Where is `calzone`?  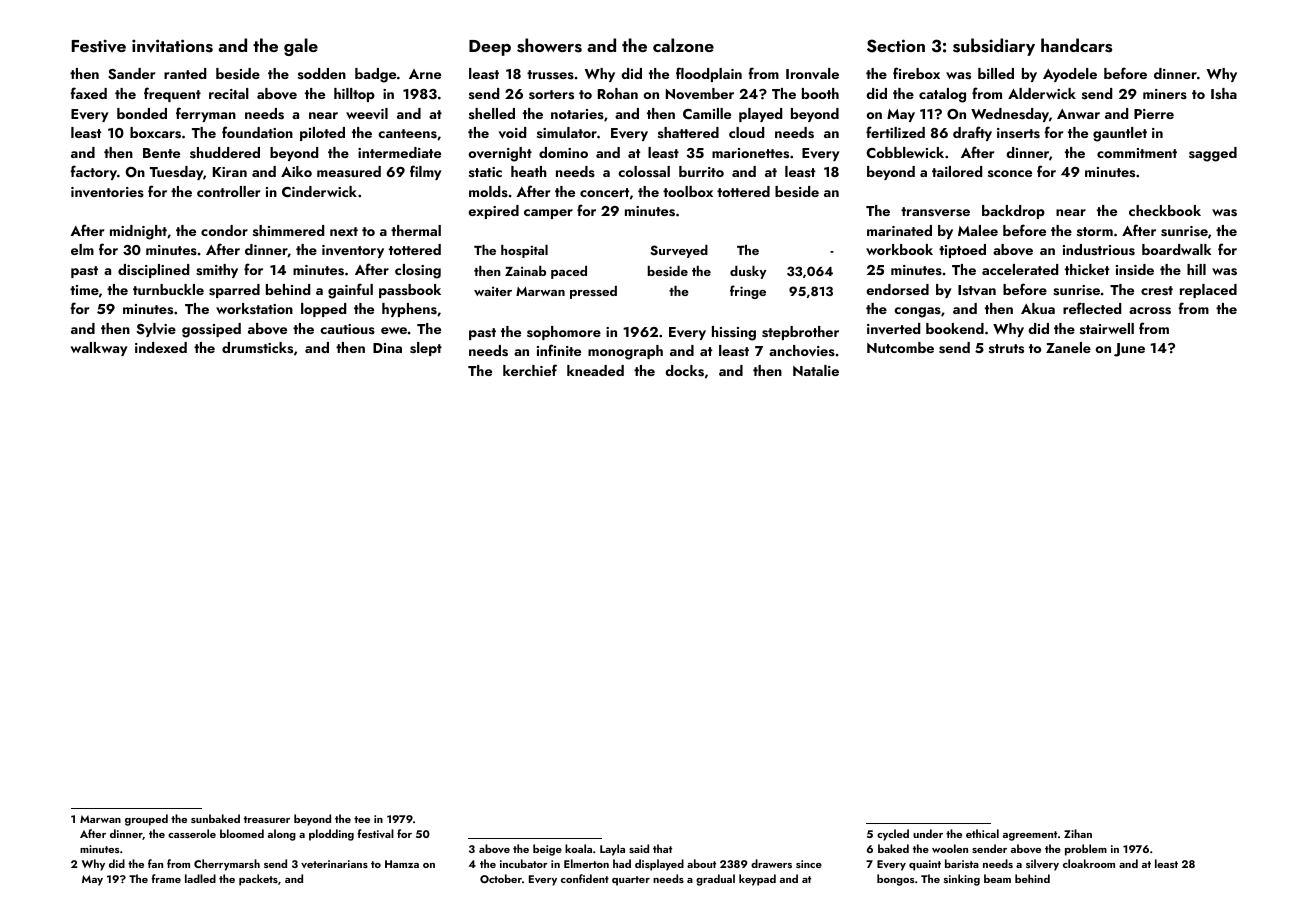
calzone is located at coordinates (683, 45).
